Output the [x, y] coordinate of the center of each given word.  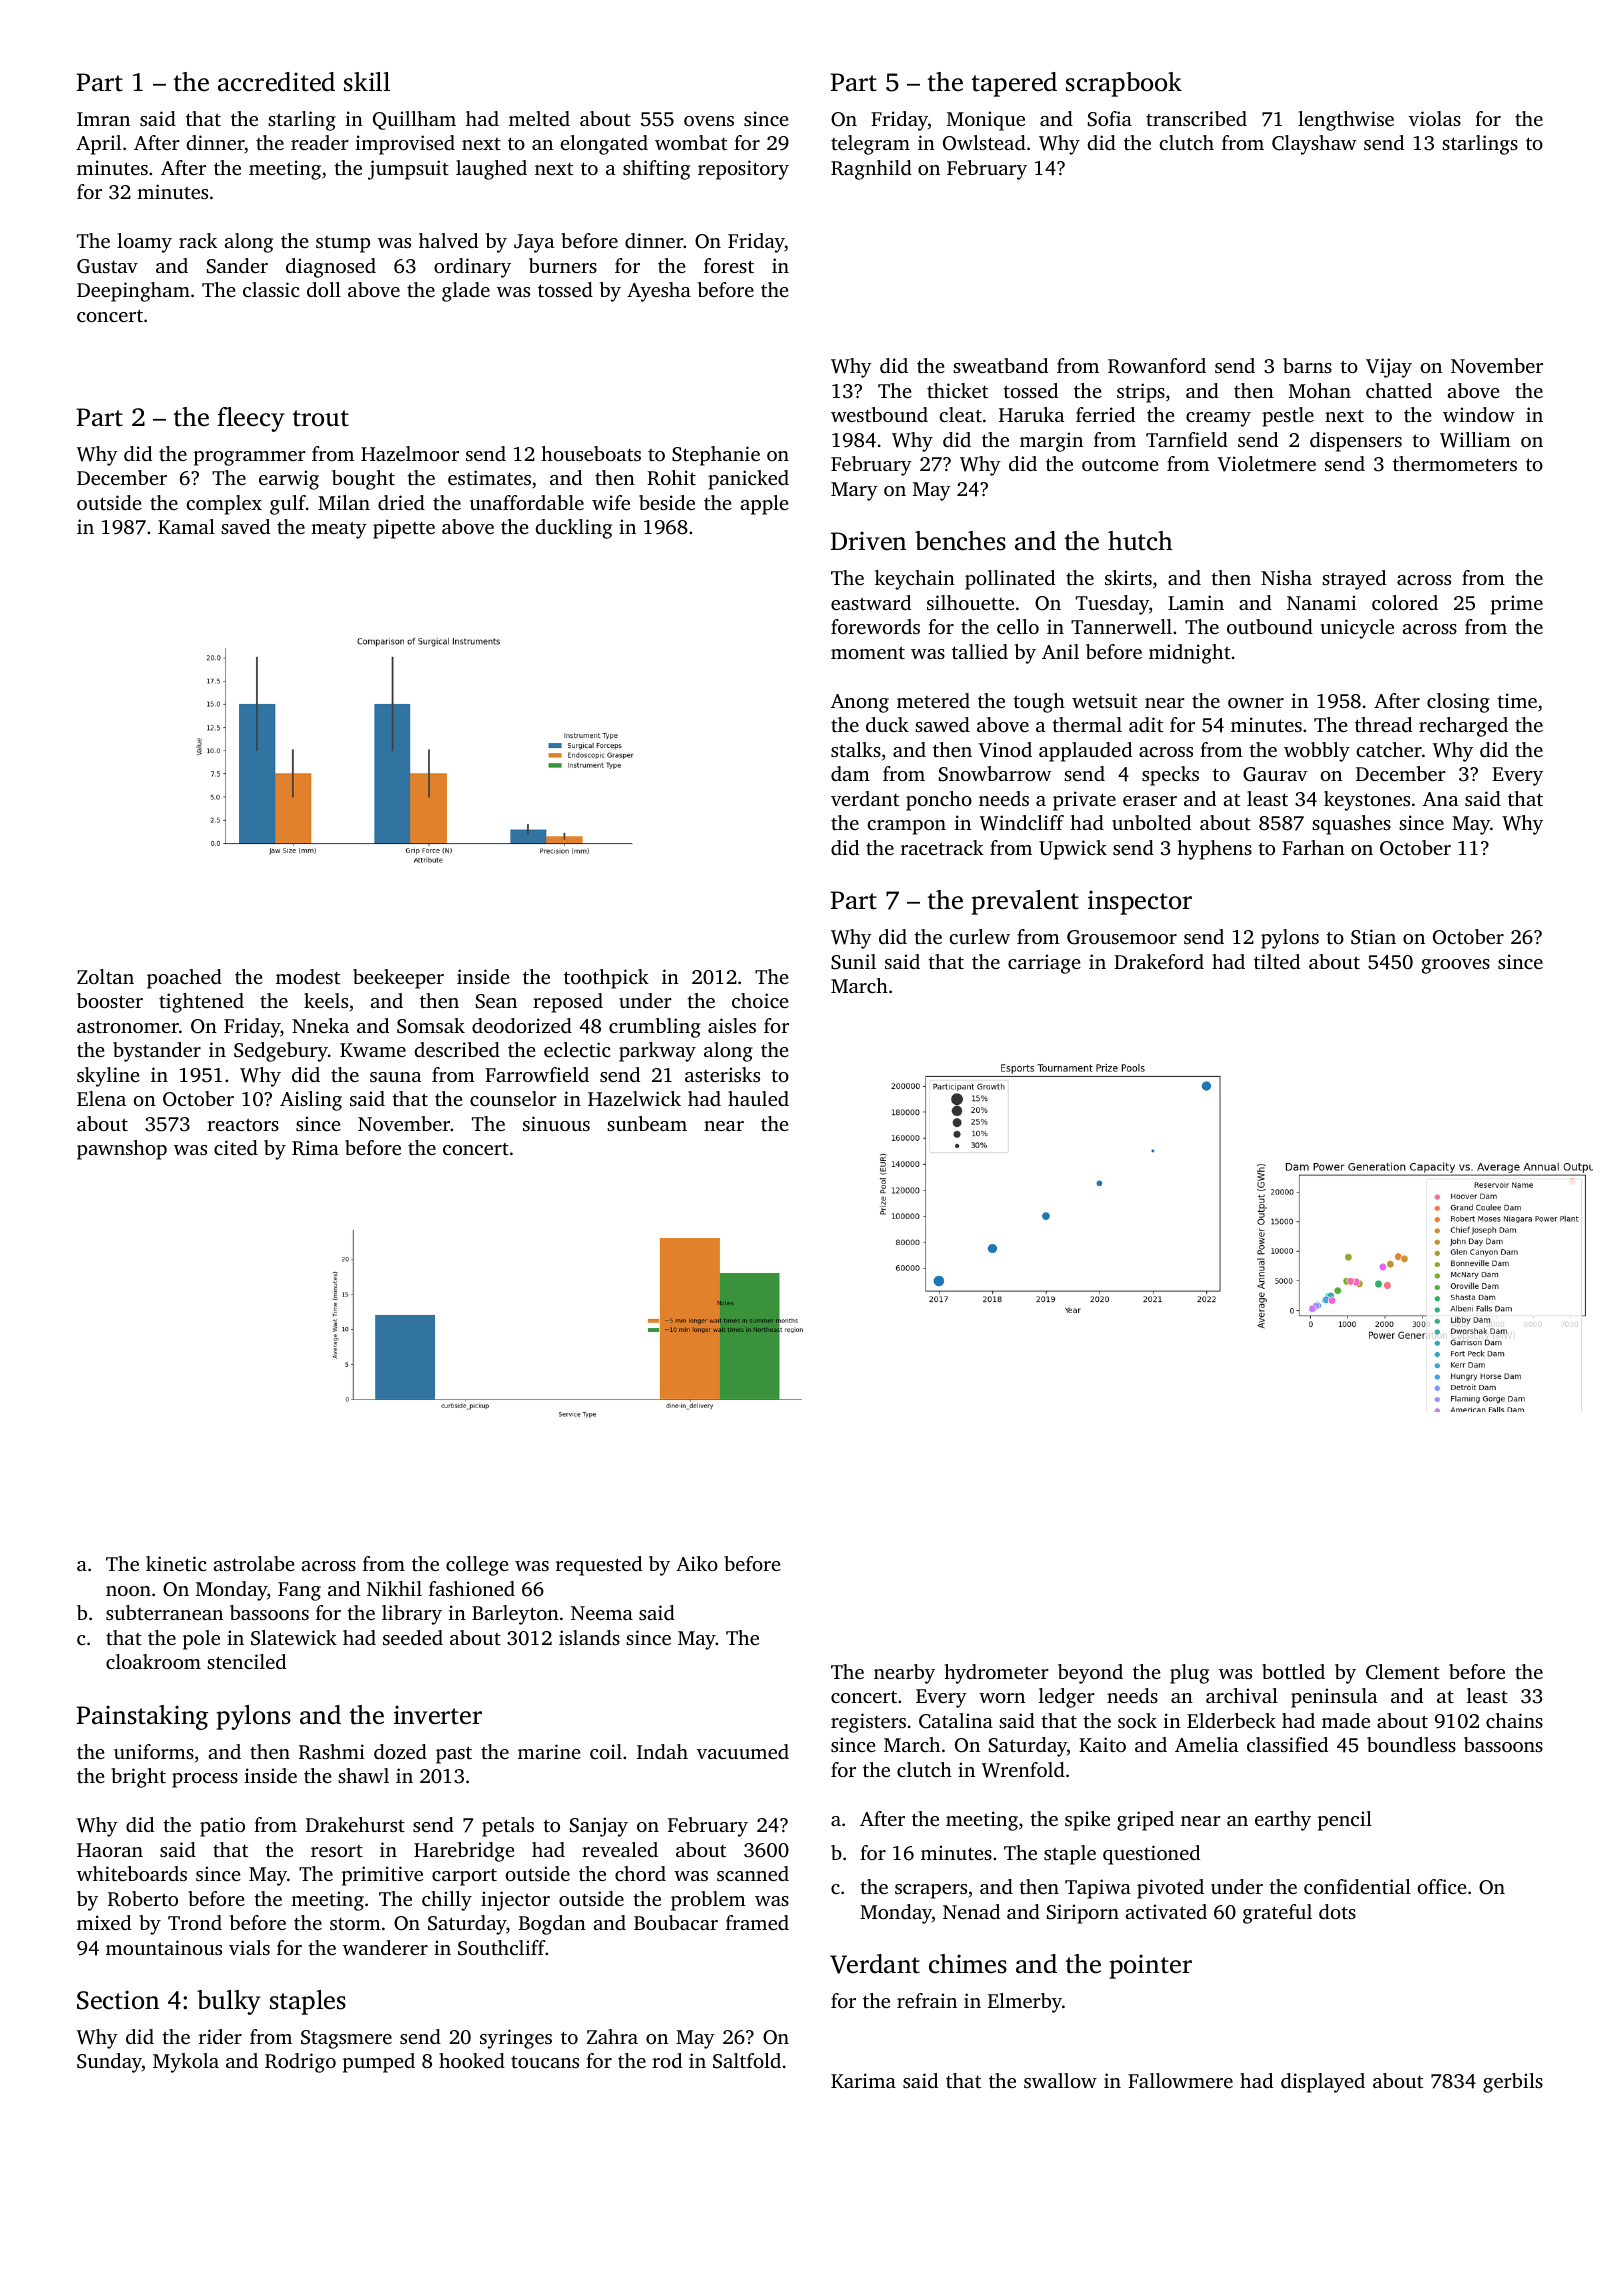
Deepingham [133, 292]
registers [868, 1723]
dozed [400, 1751]
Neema [602, 1613]
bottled [1293, 1671]
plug [1189, 1674]
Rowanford [1157, 366]
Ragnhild [871, 170]
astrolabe [254, 1563]
